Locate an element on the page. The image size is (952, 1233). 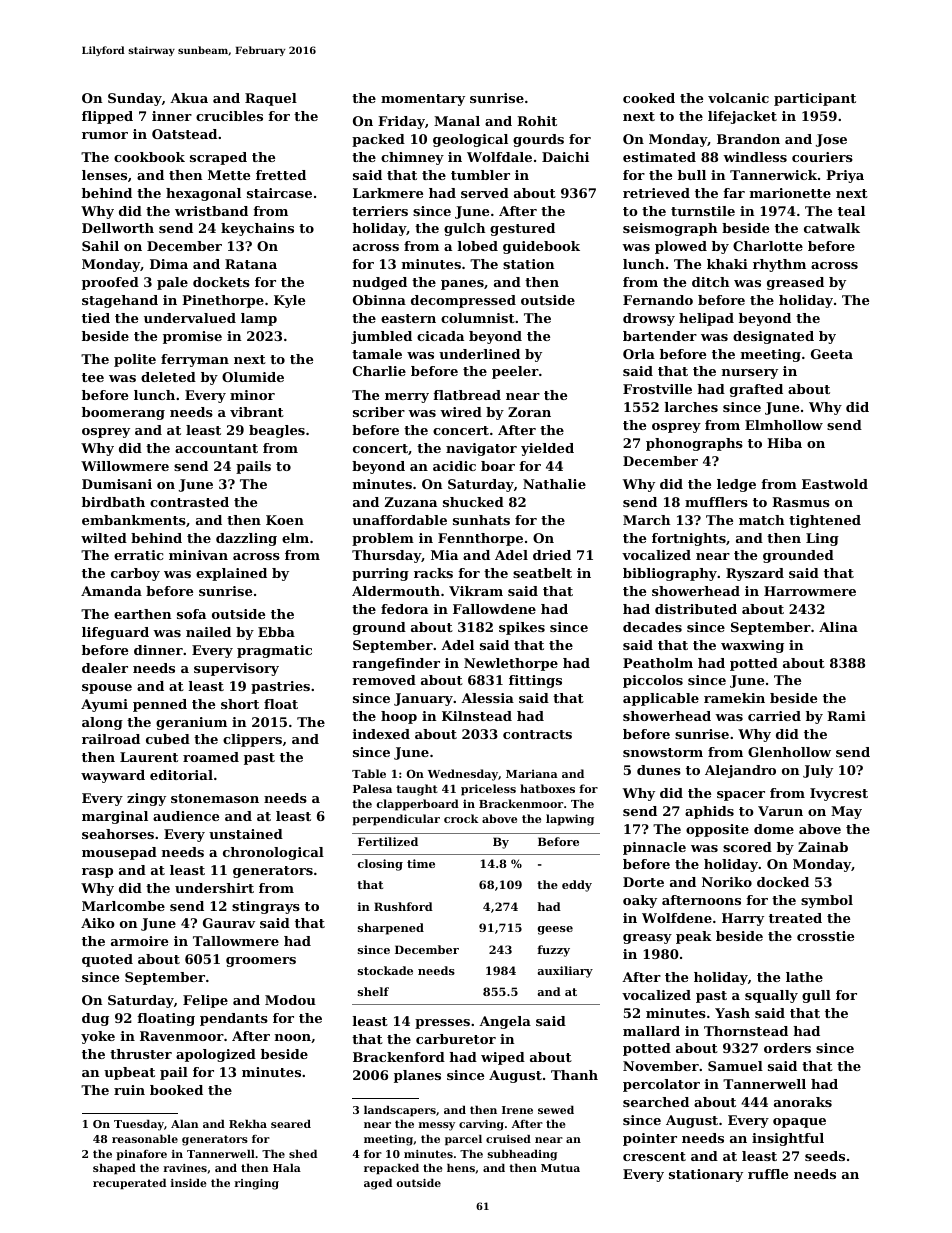
cooked is located at coordinates (649, 98).
